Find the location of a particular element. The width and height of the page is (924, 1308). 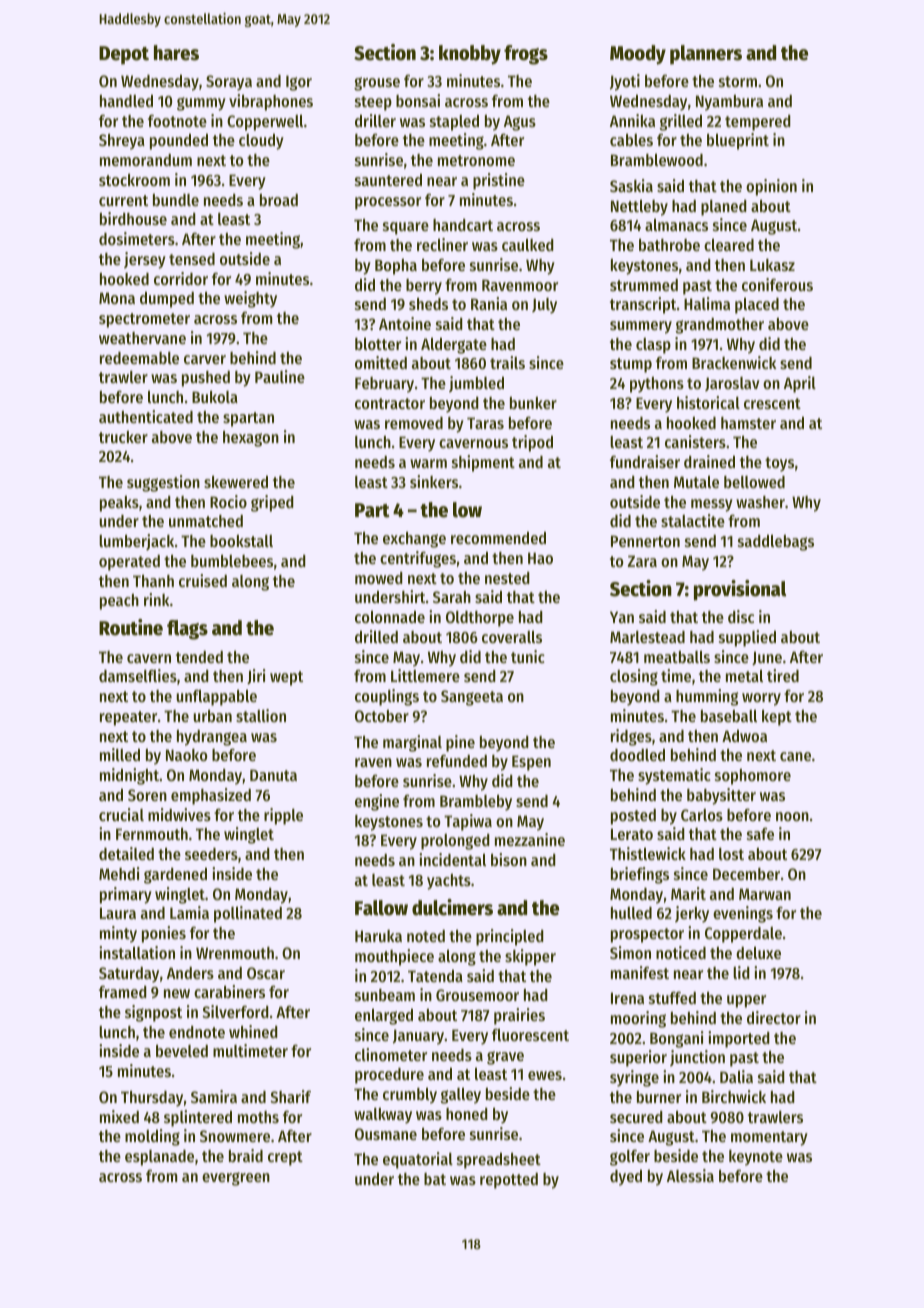

equatorial is located at coordinates (418, 1160).
